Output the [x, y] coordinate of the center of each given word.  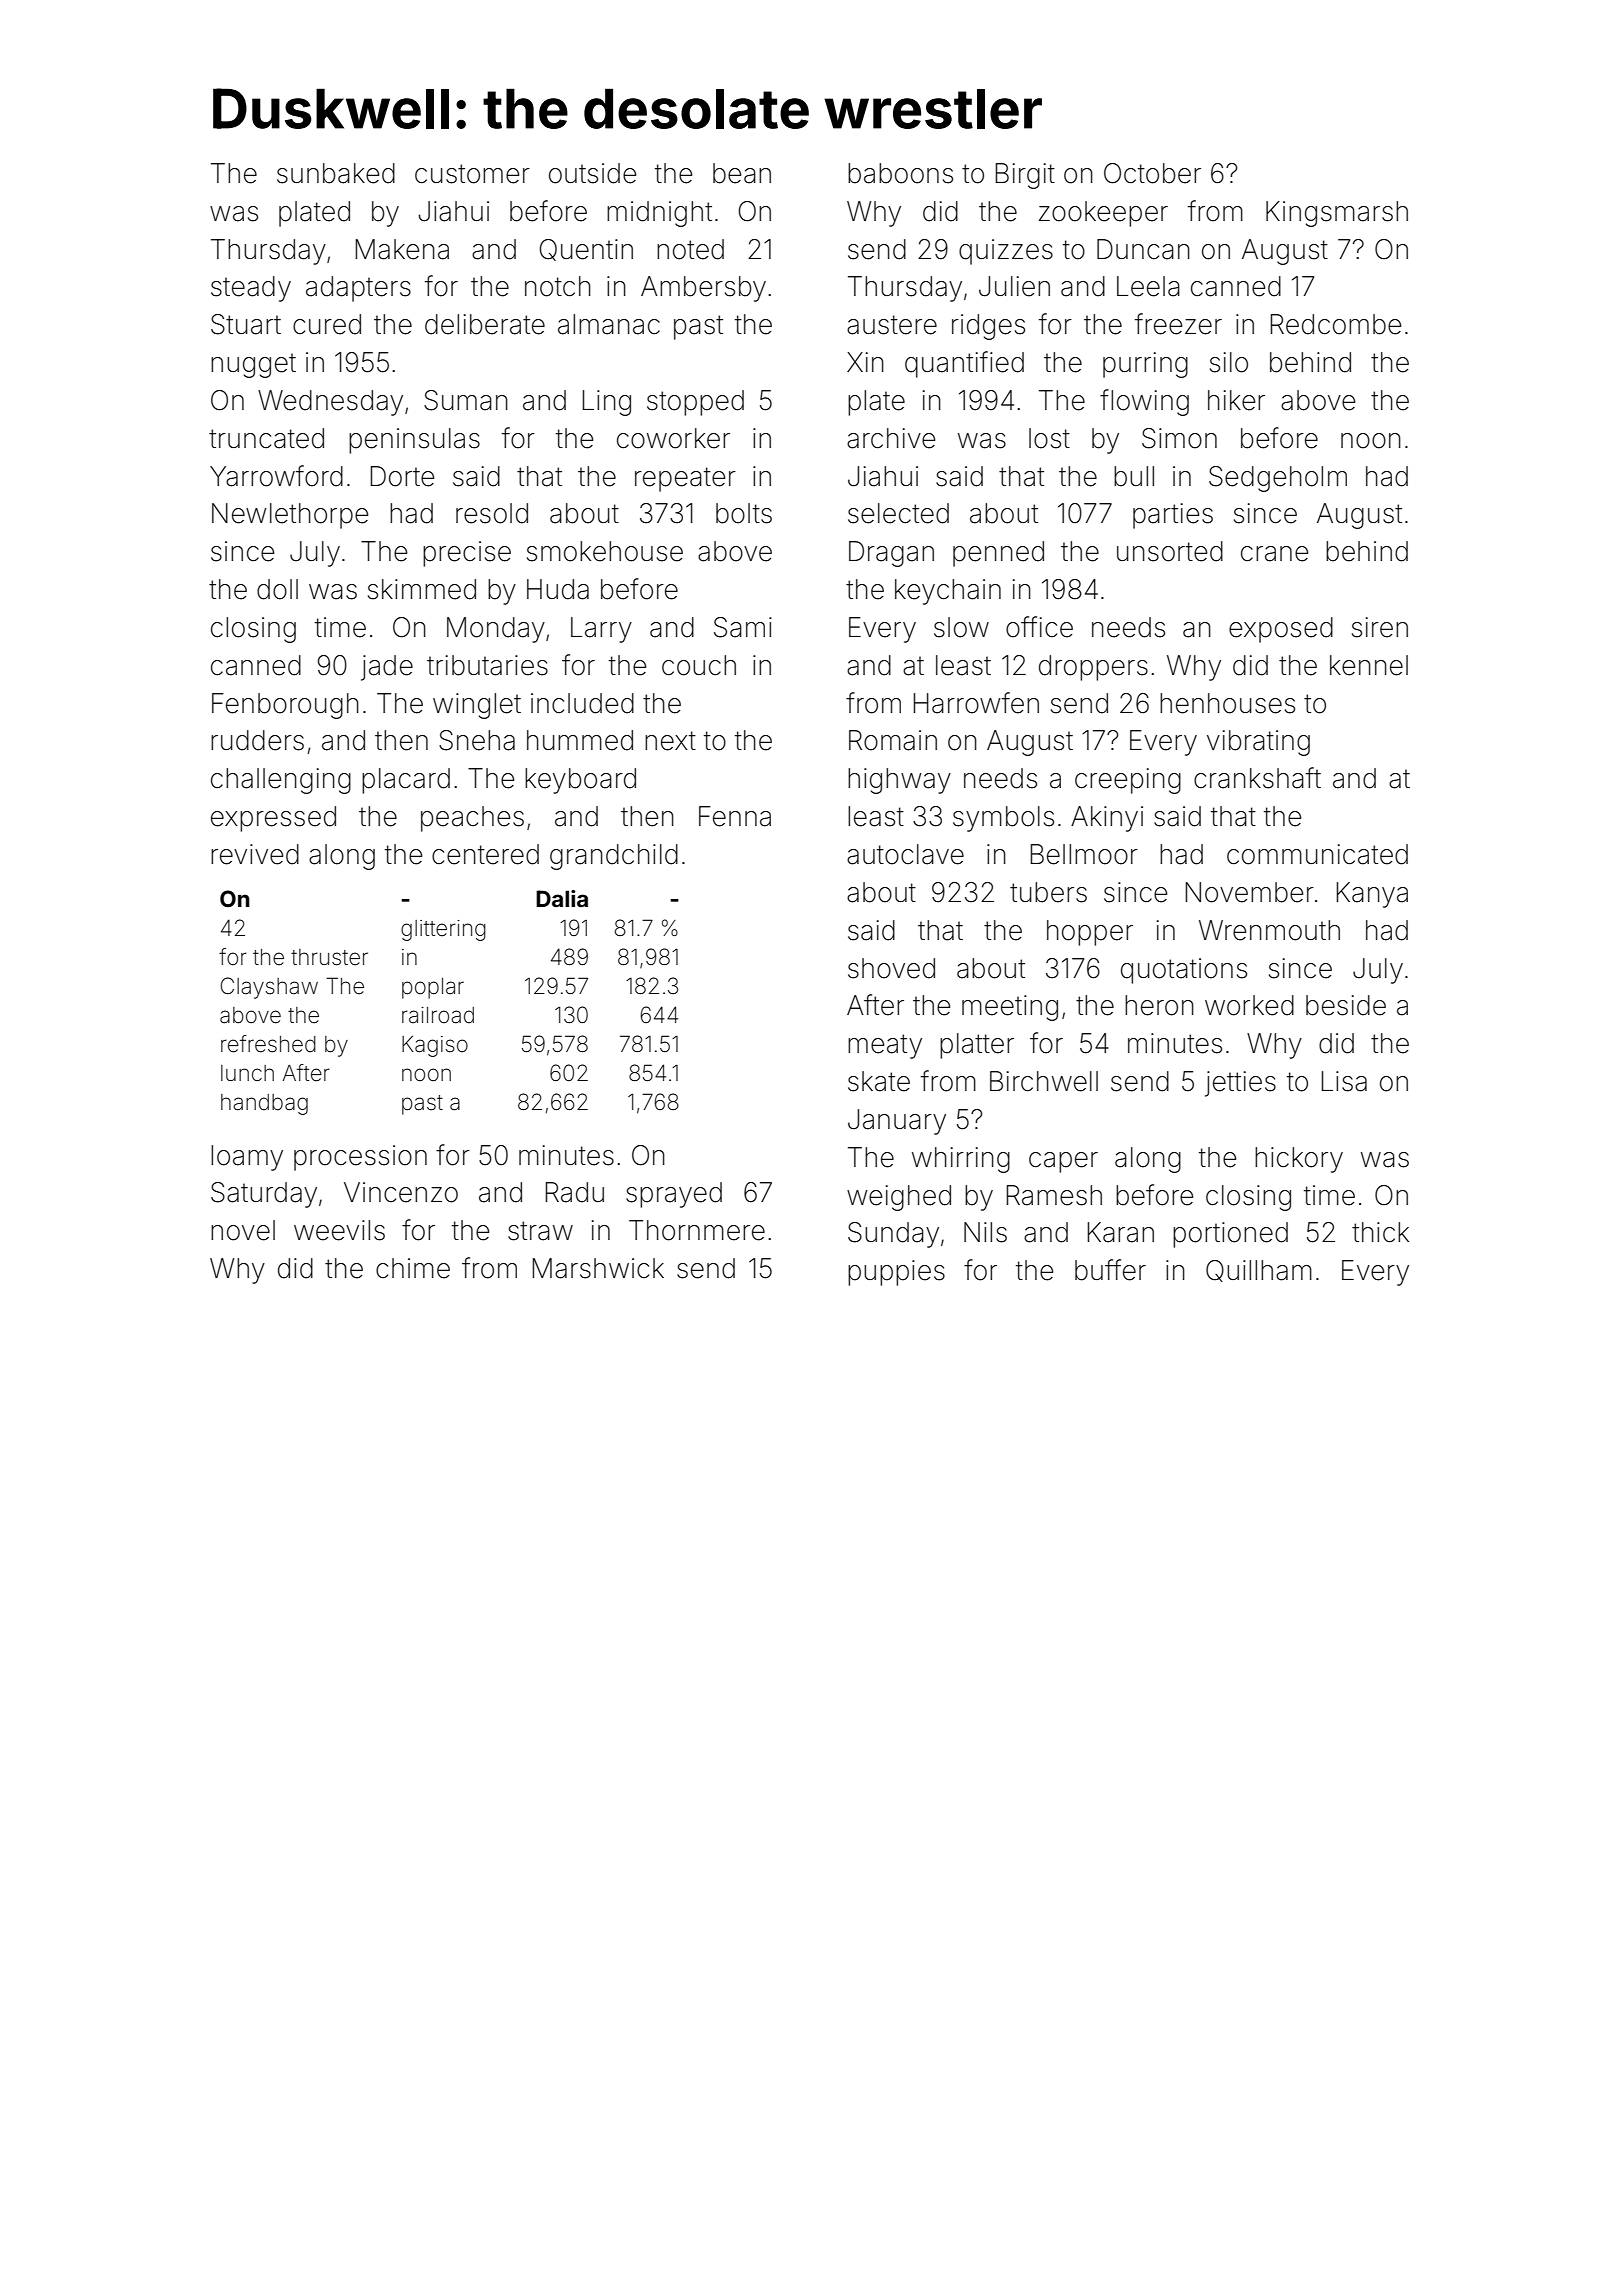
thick [1380, 1232]
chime [413, 1268]
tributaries [487, 665]
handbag [264, 1104]
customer [472, 174]
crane [1274, 554]
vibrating [1258, 743]
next [670, 741]
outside [592, 173]
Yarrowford [276, 476]
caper [1063, 1162]
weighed [899, 1198]
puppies [896, 1273]
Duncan [1143, 249]
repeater [685, 479]
